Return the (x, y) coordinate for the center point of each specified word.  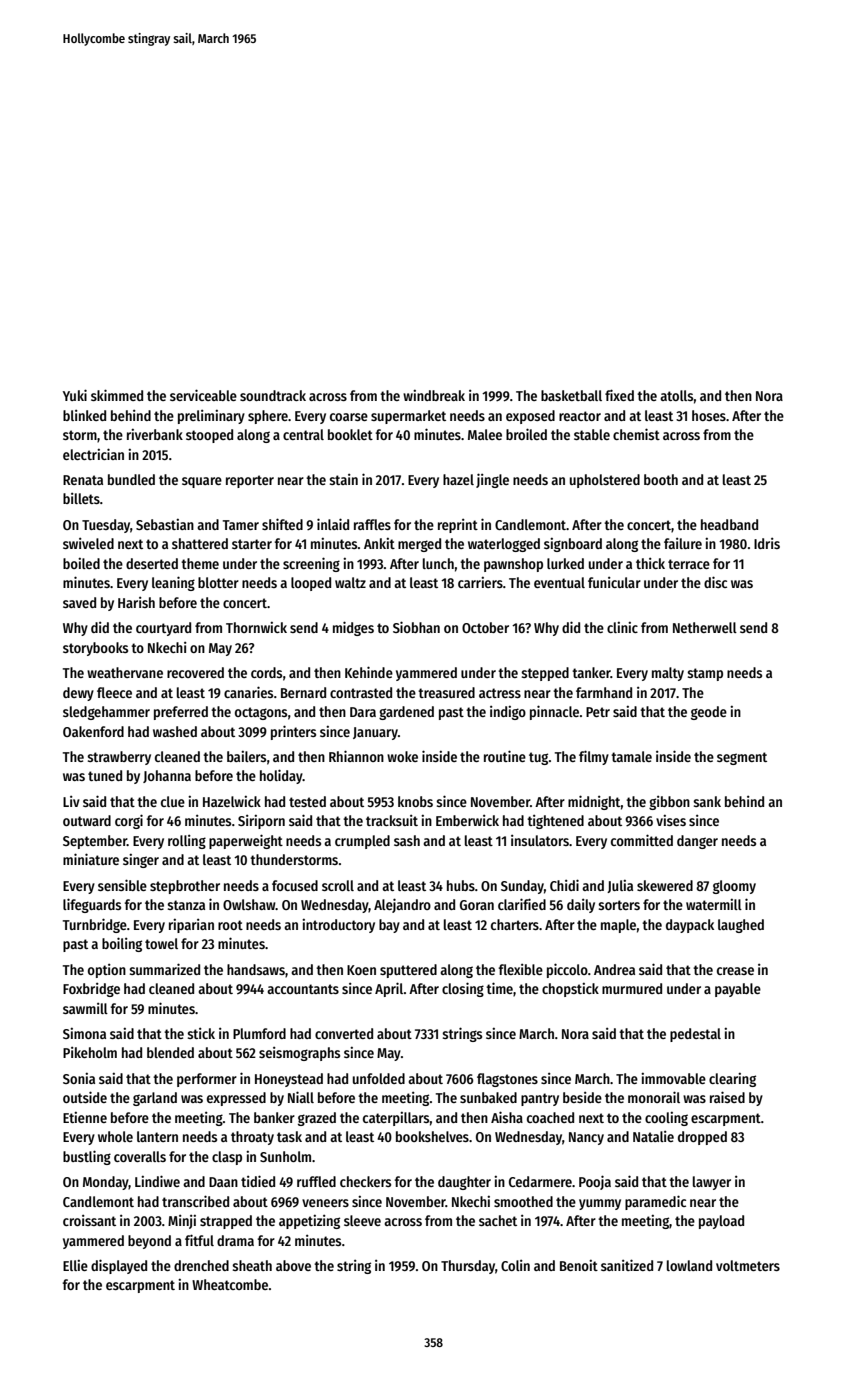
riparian (191, 926)
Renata (83, 480)
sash (407, 840)
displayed (119, 1266)
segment (742, 758)
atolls (677, 395)
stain (343, 479)
